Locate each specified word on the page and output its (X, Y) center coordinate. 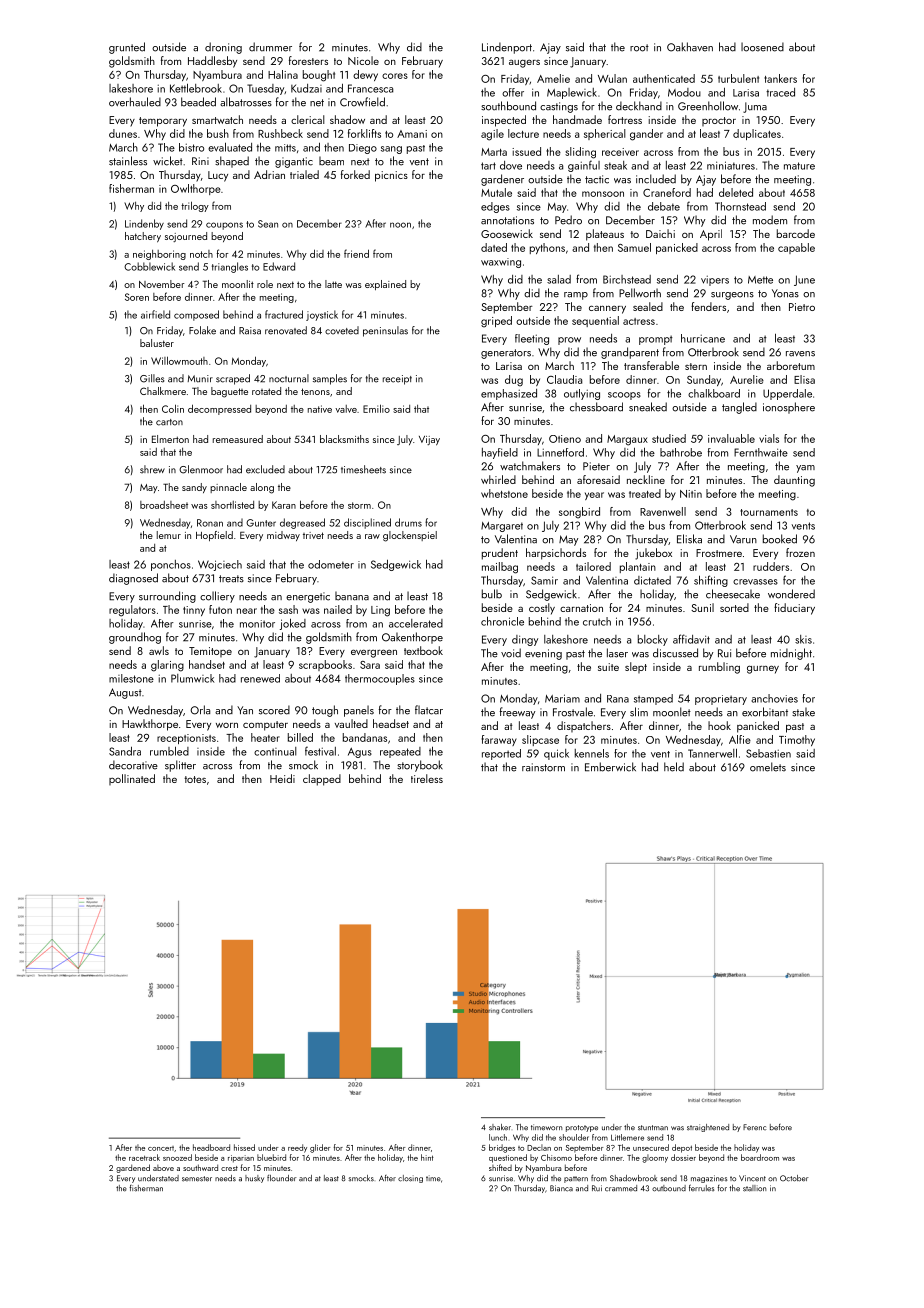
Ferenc (754, 1127)
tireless (427, 778)
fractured (284, 314)
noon (400, 225)
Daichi (660, 233)
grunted (127, 48)
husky (254, 1179)
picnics (391, 176)
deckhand (639, 106)
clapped (322, 780)
